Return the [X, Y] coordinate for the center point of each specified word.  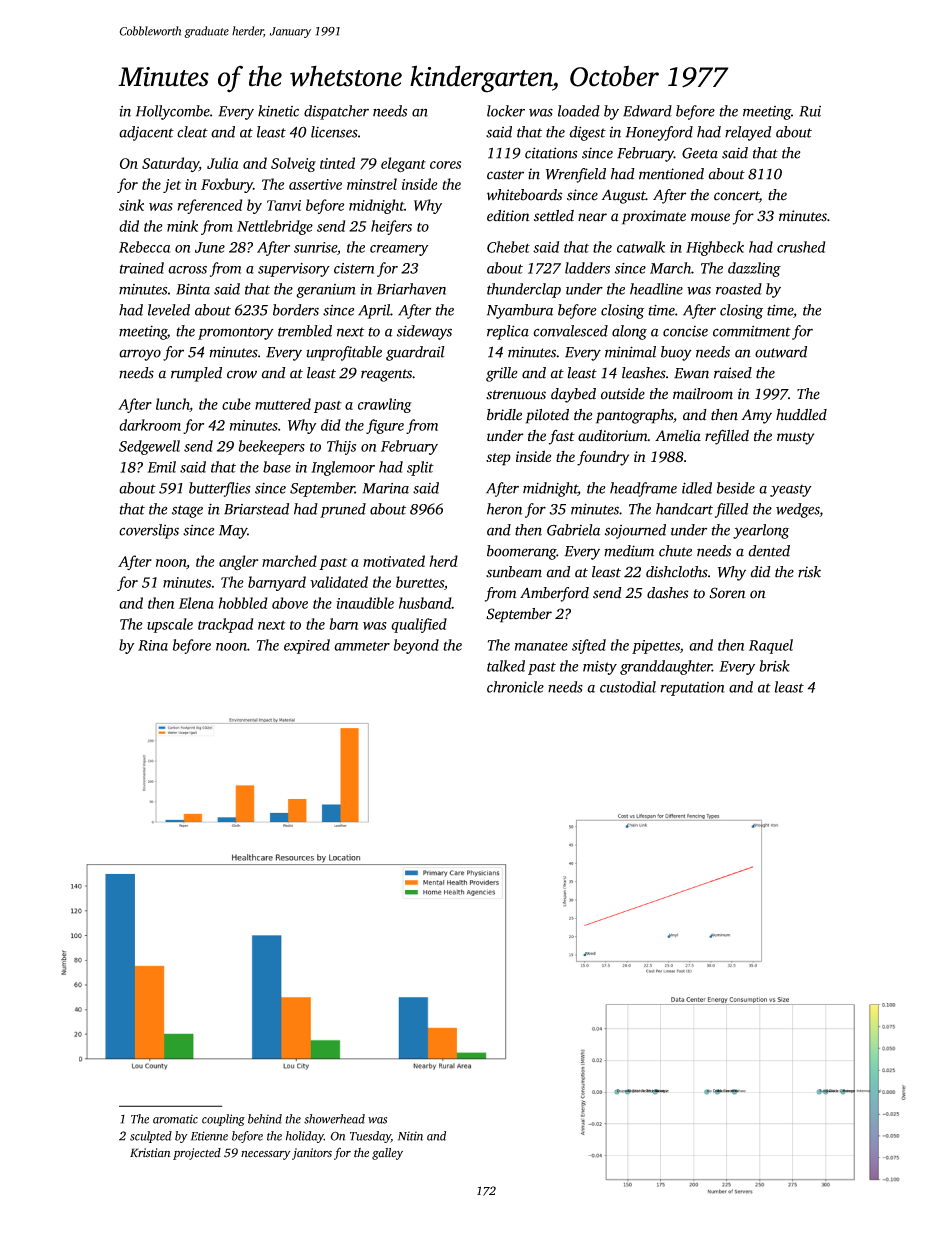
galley [387, 1154]
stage [187, 511]
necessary [266, 1155]
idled [697, 488]
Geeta [700, 153]
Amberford [554, 594]
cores [445, 165]
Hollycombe [173, 112]
